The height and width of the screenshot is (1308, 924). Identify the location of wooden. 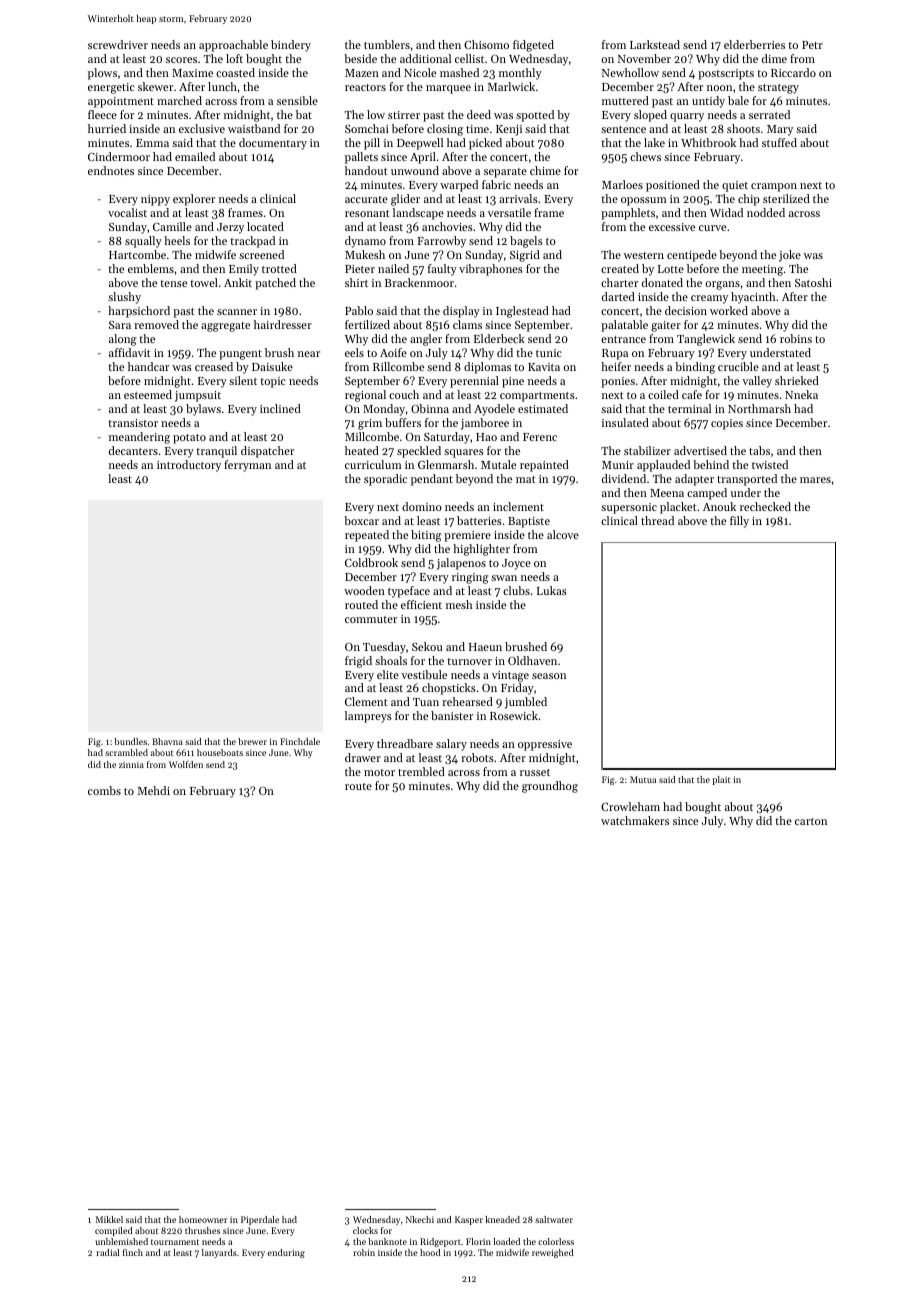
(364, 590).
